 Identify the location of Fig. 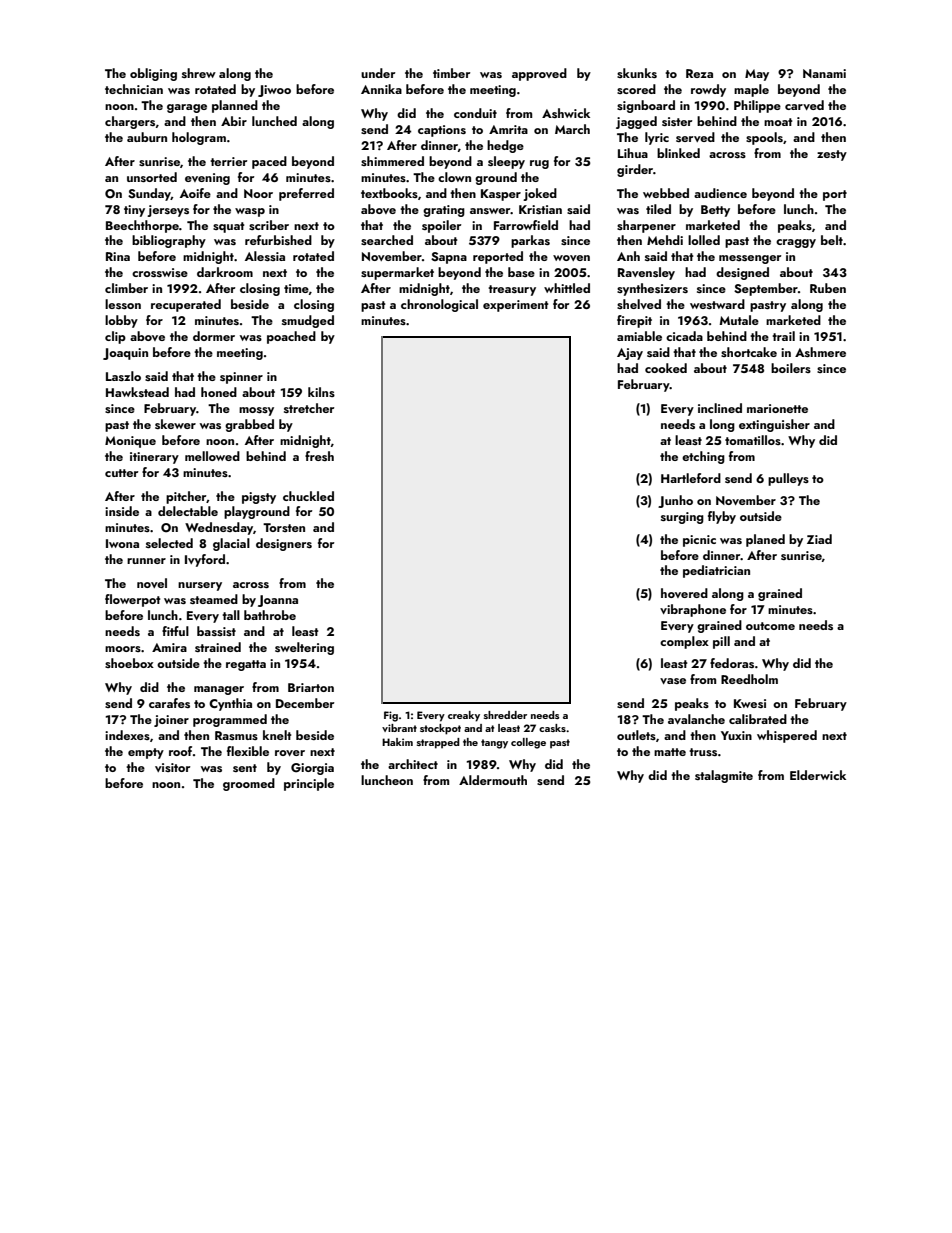
(391, 716).
